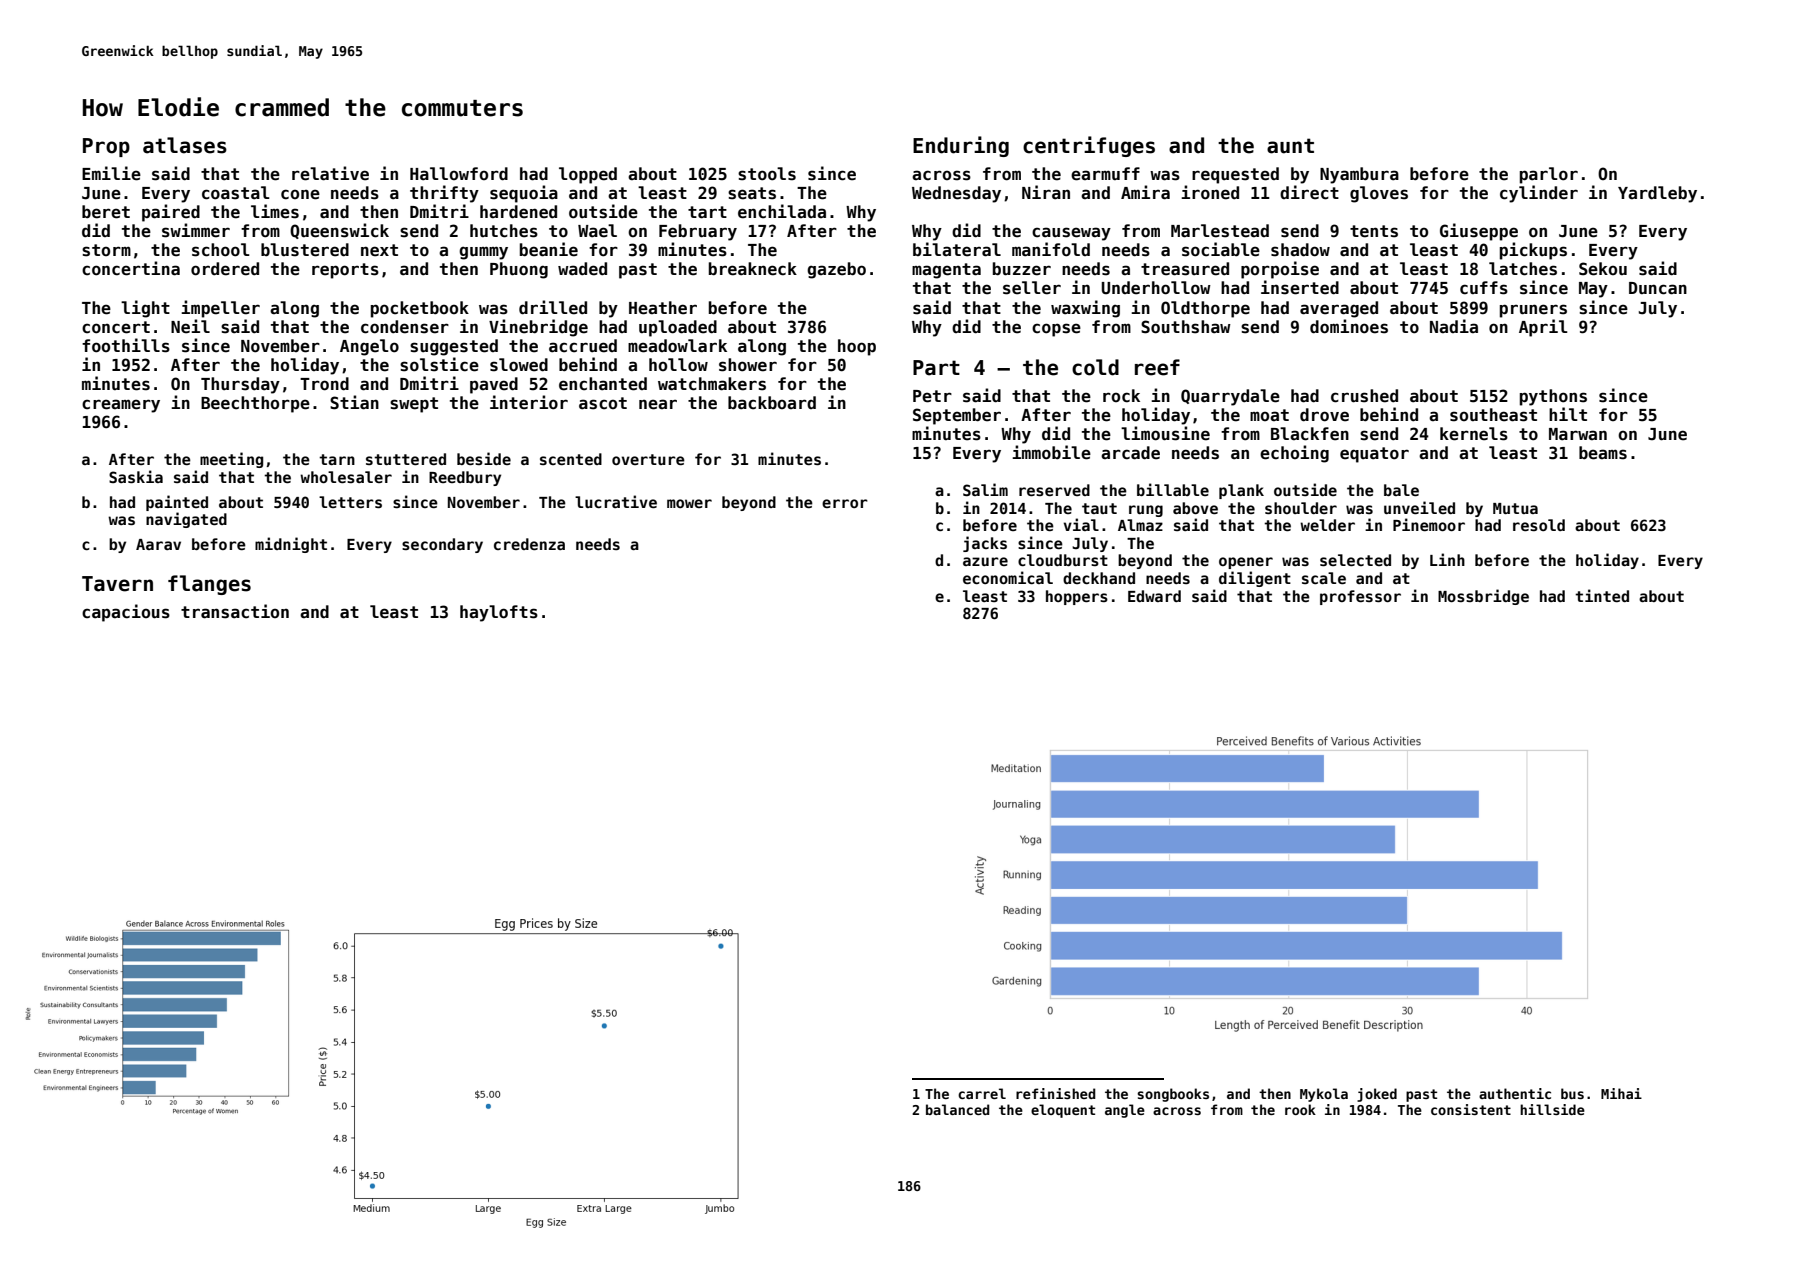  What do you see at coordinates (499, 613) in the screenshot?
I see `haylofts` at bounding box center [499, 613].
